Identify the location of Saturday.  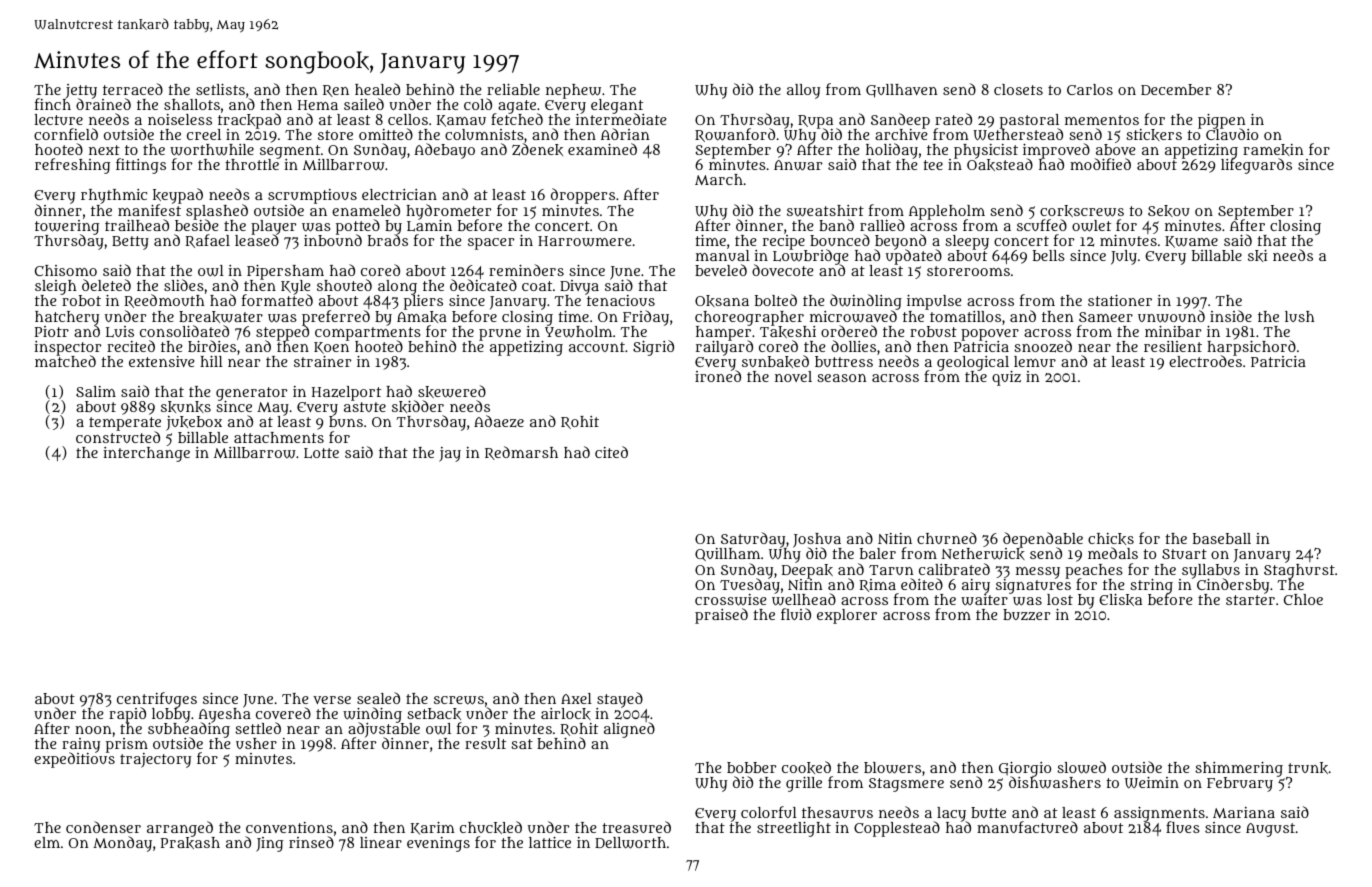
(752, 540).
